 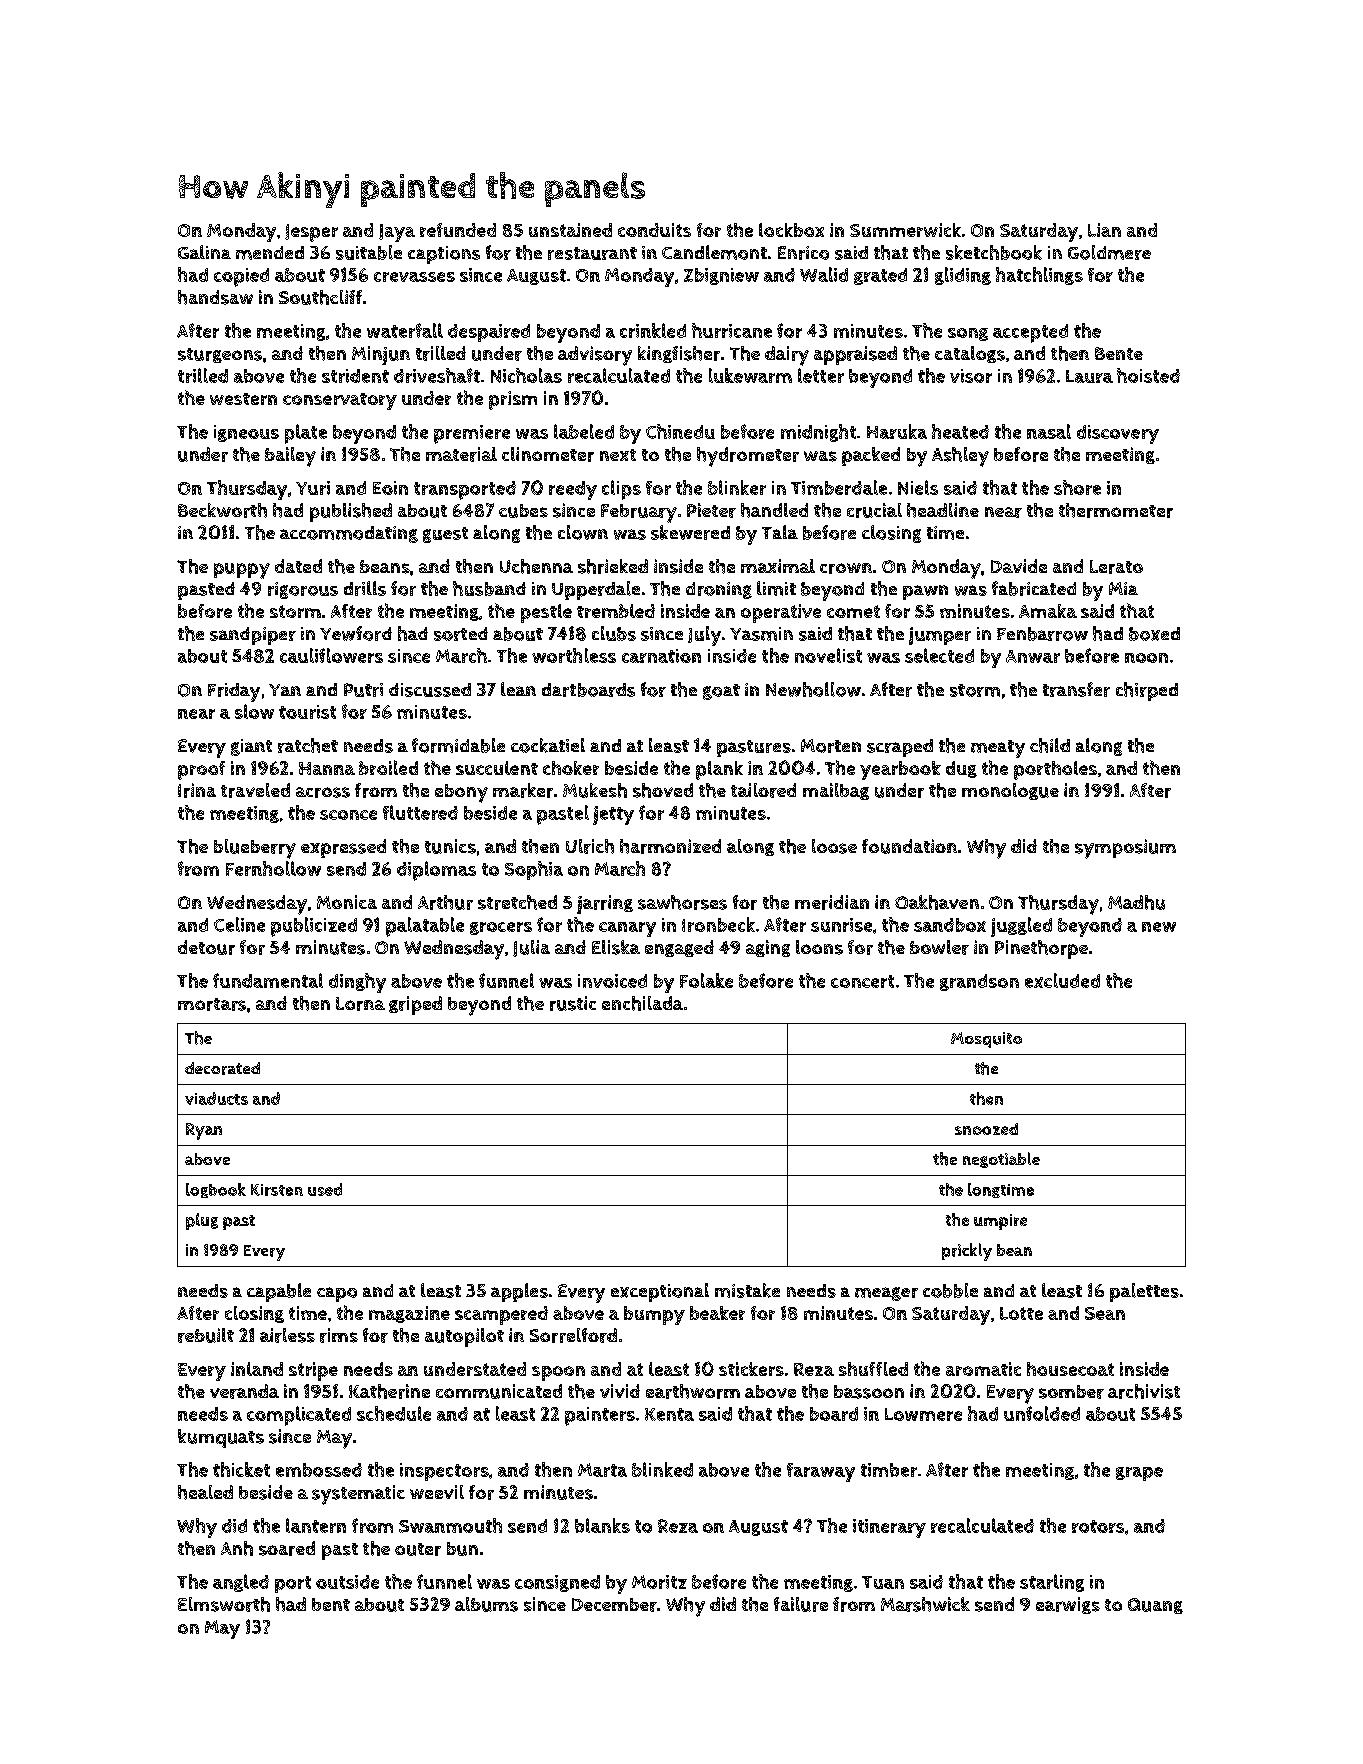 I want to click on fundamental, so click(x=268, y=980).
